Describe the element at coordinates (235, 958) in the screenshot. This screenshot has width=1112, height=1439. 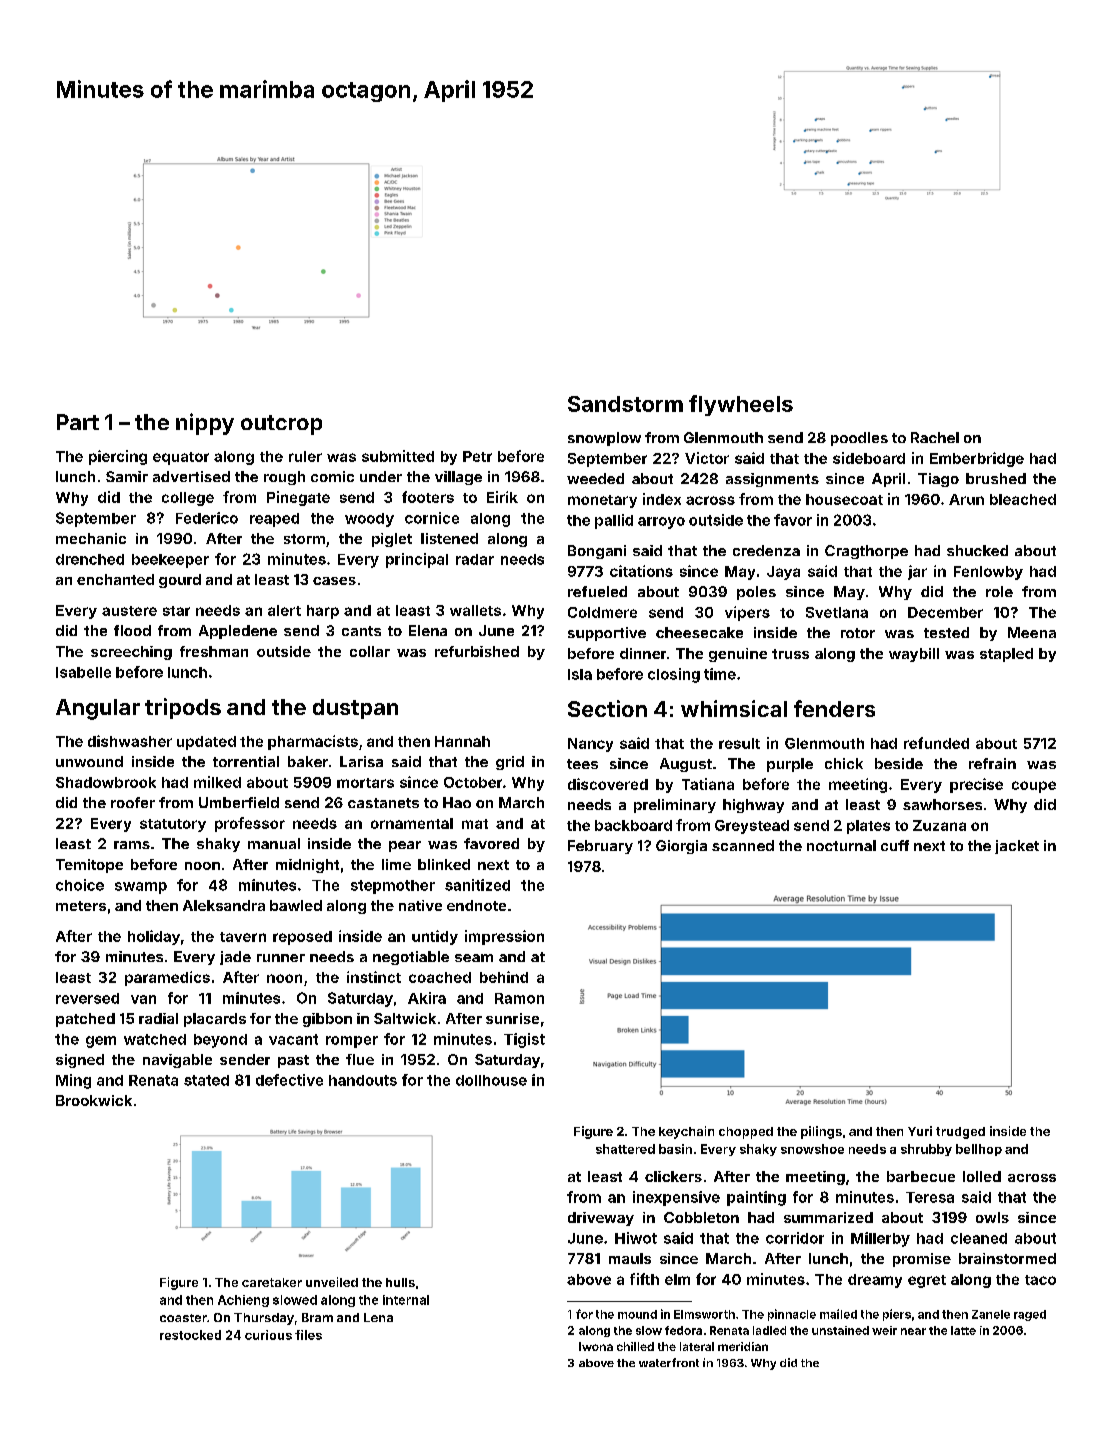
I see `jade` at that location.
